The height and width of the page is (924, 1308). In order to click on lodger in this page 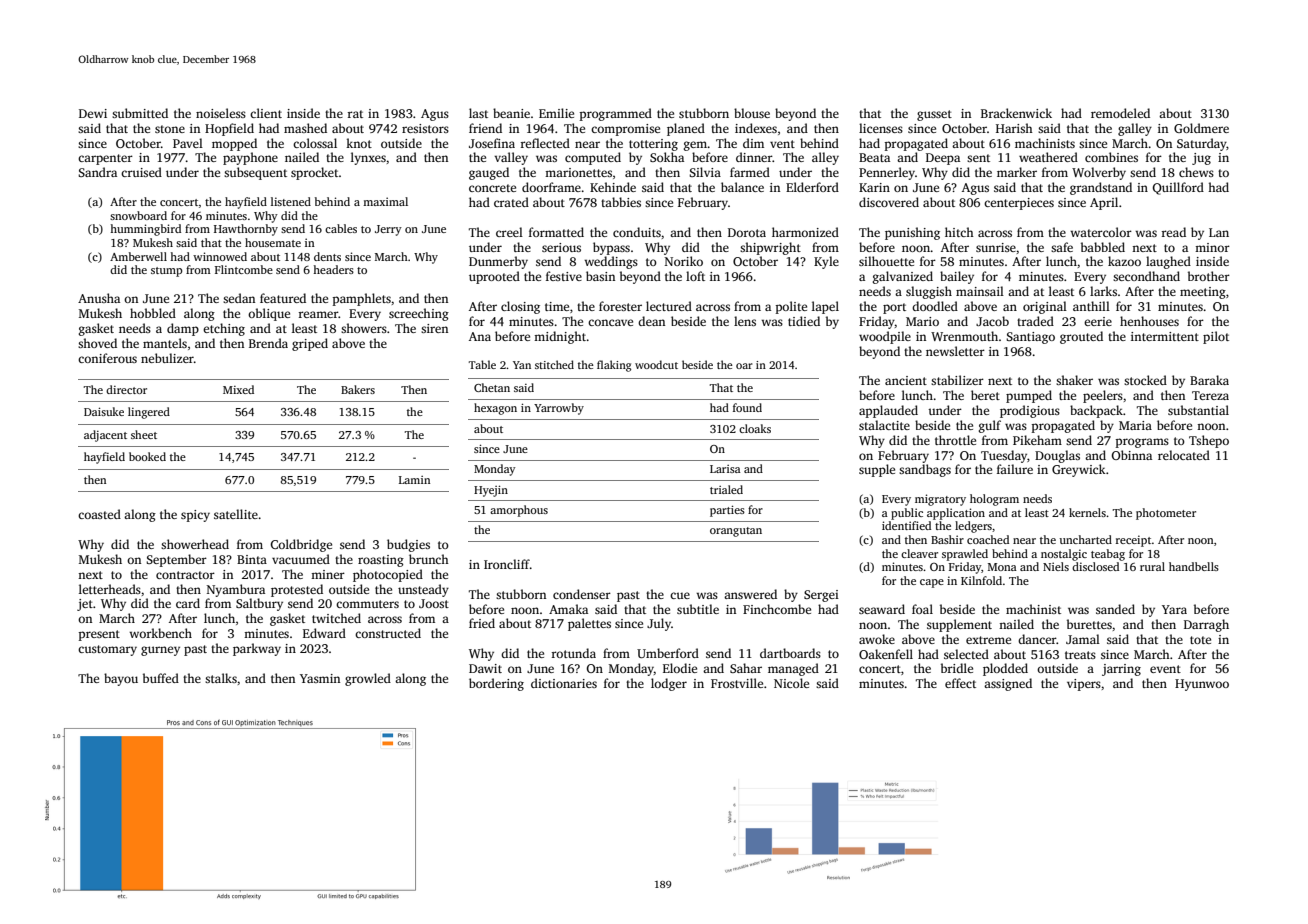, I will do `click(669, 684)`.
